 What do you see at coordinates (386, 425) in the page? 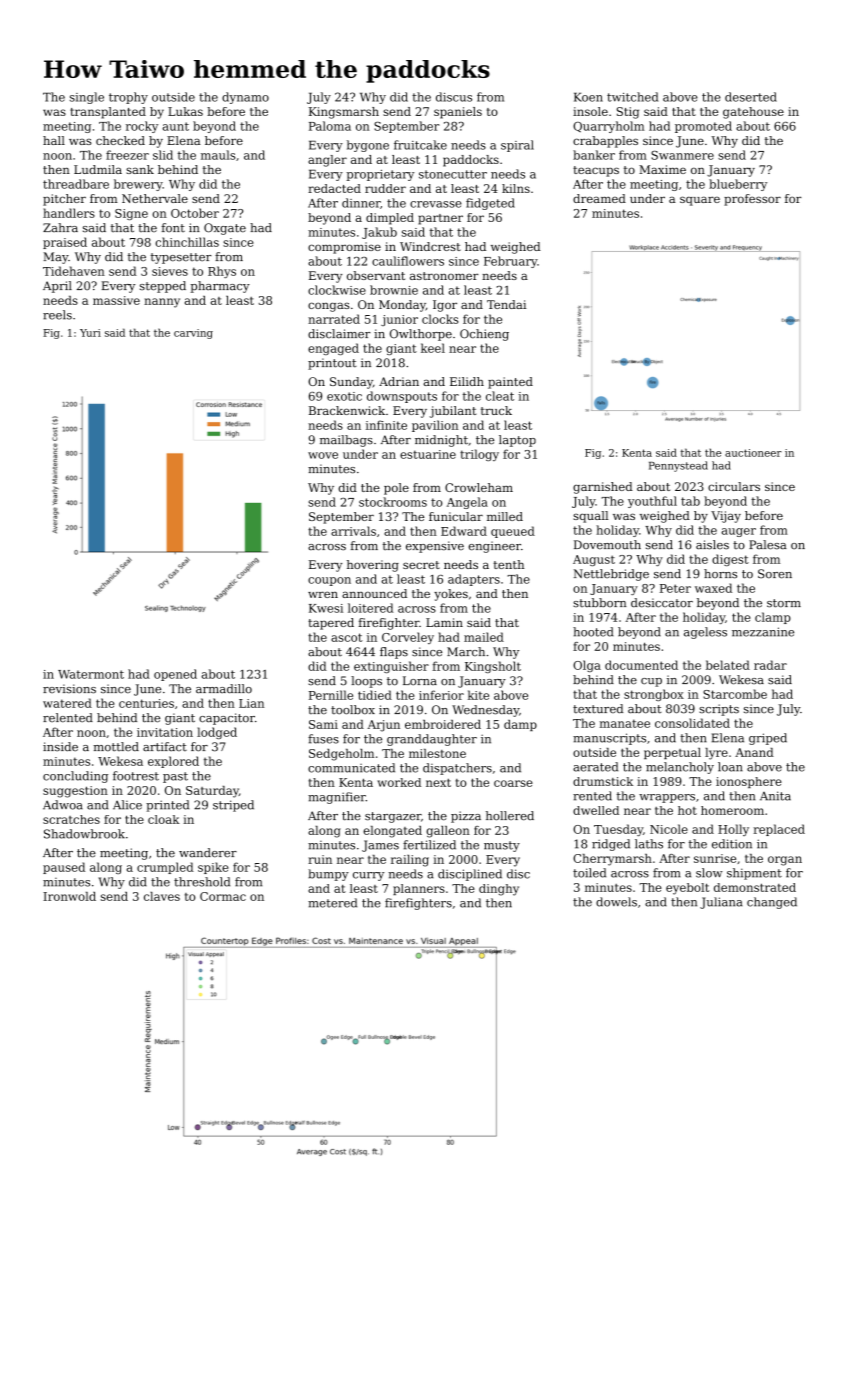
I see `infinite` at bounding box center [386, 425].
